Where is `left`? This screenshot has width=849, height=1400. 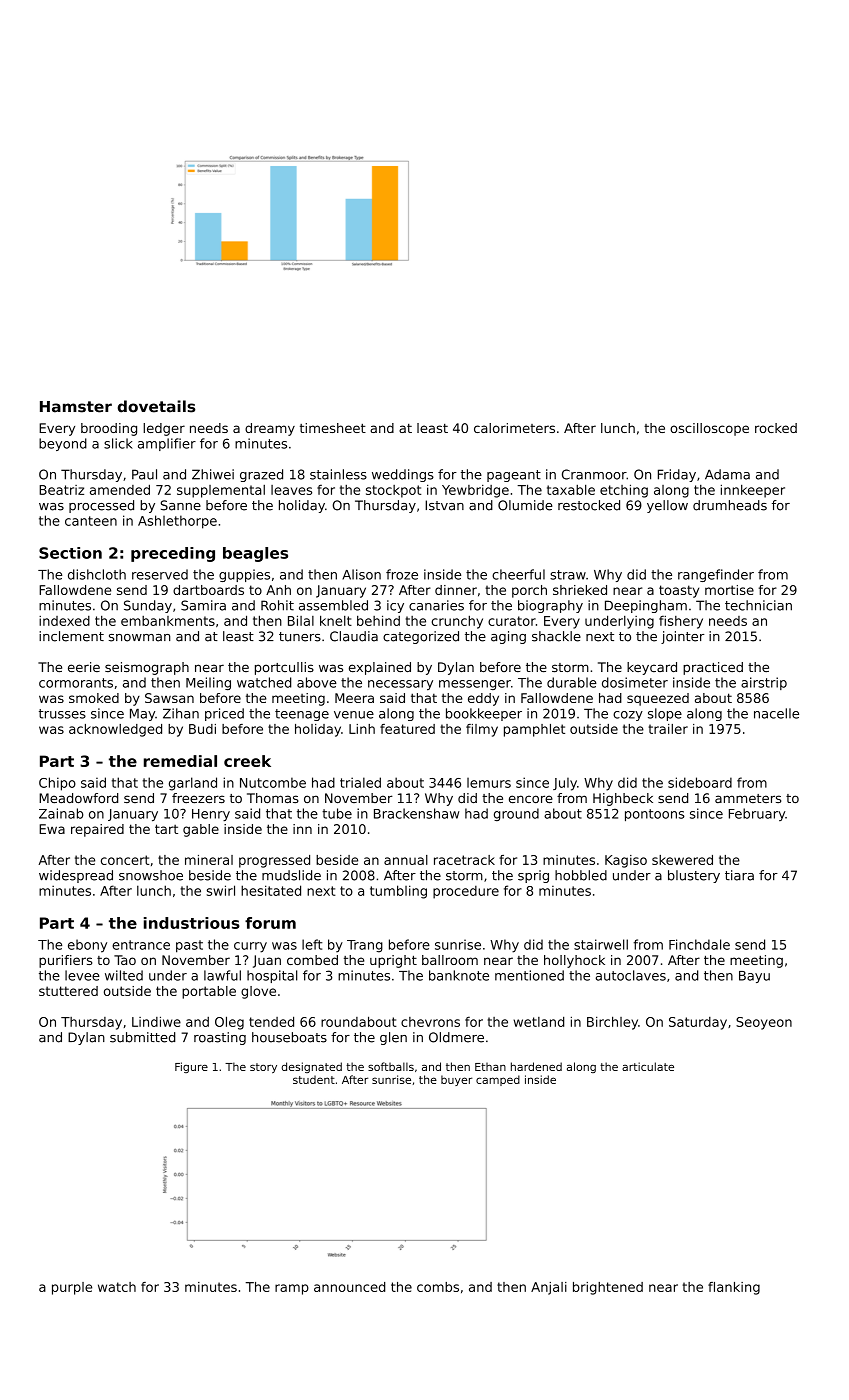 left is located at coordinates (312, 944).
